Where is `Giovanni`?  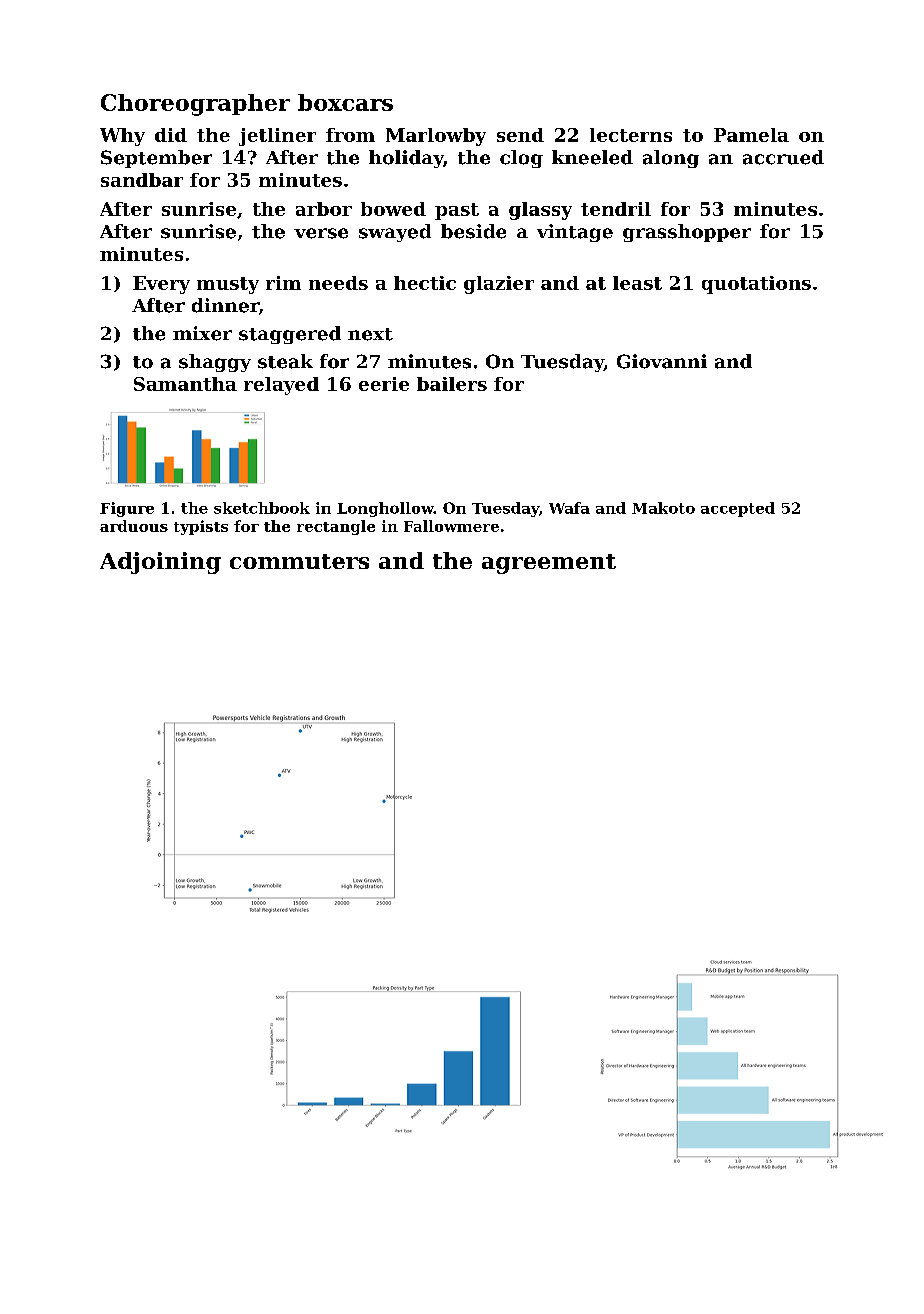 Giovanni is located at coordinates (662, 361).
